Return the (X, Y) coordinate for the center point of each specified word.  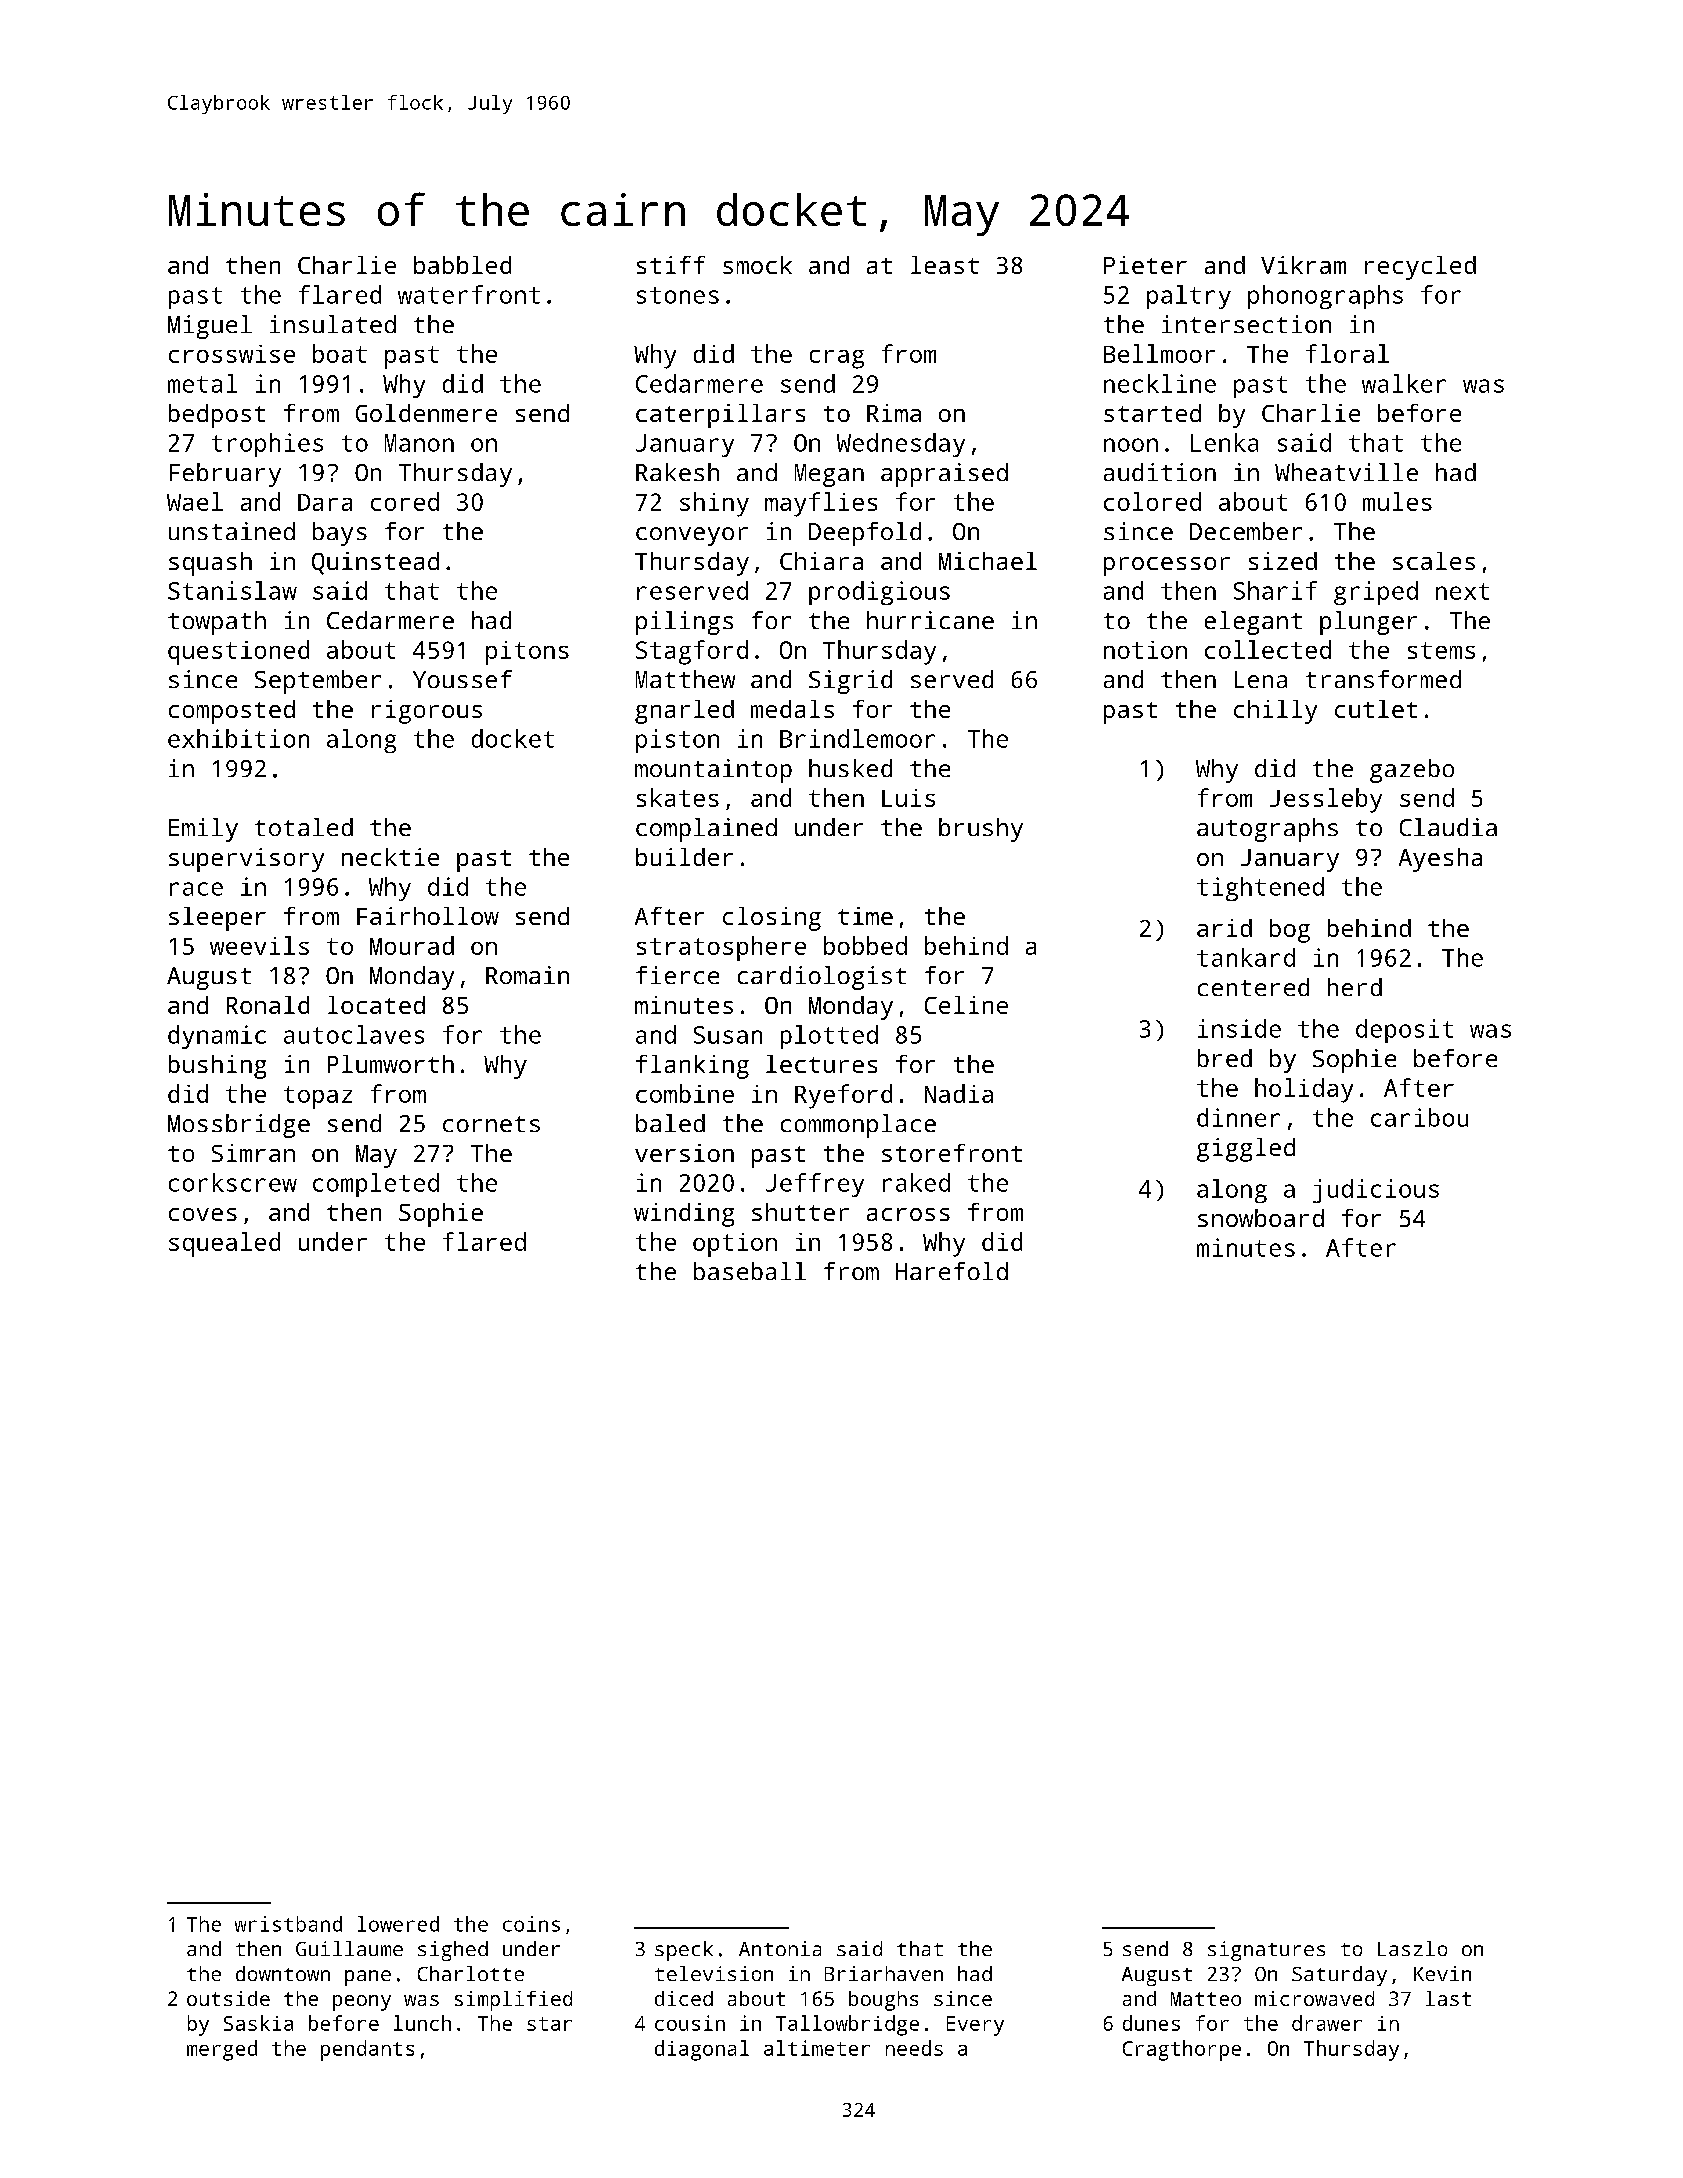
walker (1404, 383)
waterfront (469, 294)
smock (757, 265)
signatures (1266, 1951)
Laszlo (1412, 1948)
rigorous (427, 712)
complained (706, 830)
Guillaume (349, 1948)
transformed (1383, 679)
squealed (224, 1244)
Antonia (780, 1948)
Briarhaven (884, 1973)
